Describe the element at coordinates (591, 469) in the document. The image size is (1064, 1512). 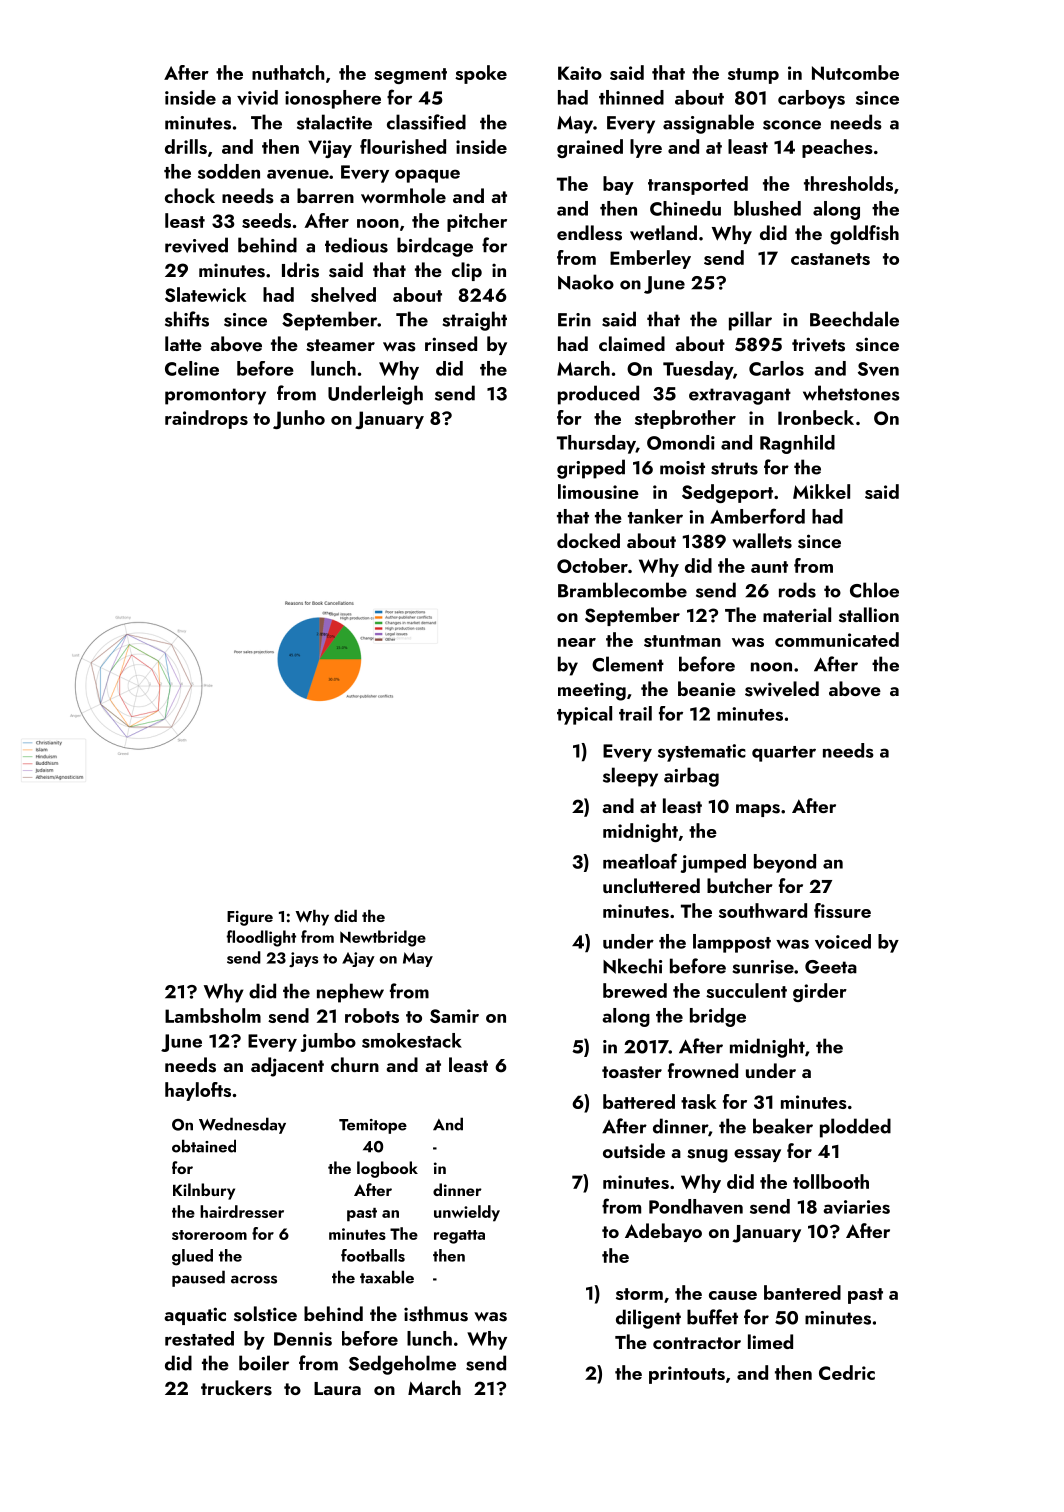
I see `gripped` at that location.
